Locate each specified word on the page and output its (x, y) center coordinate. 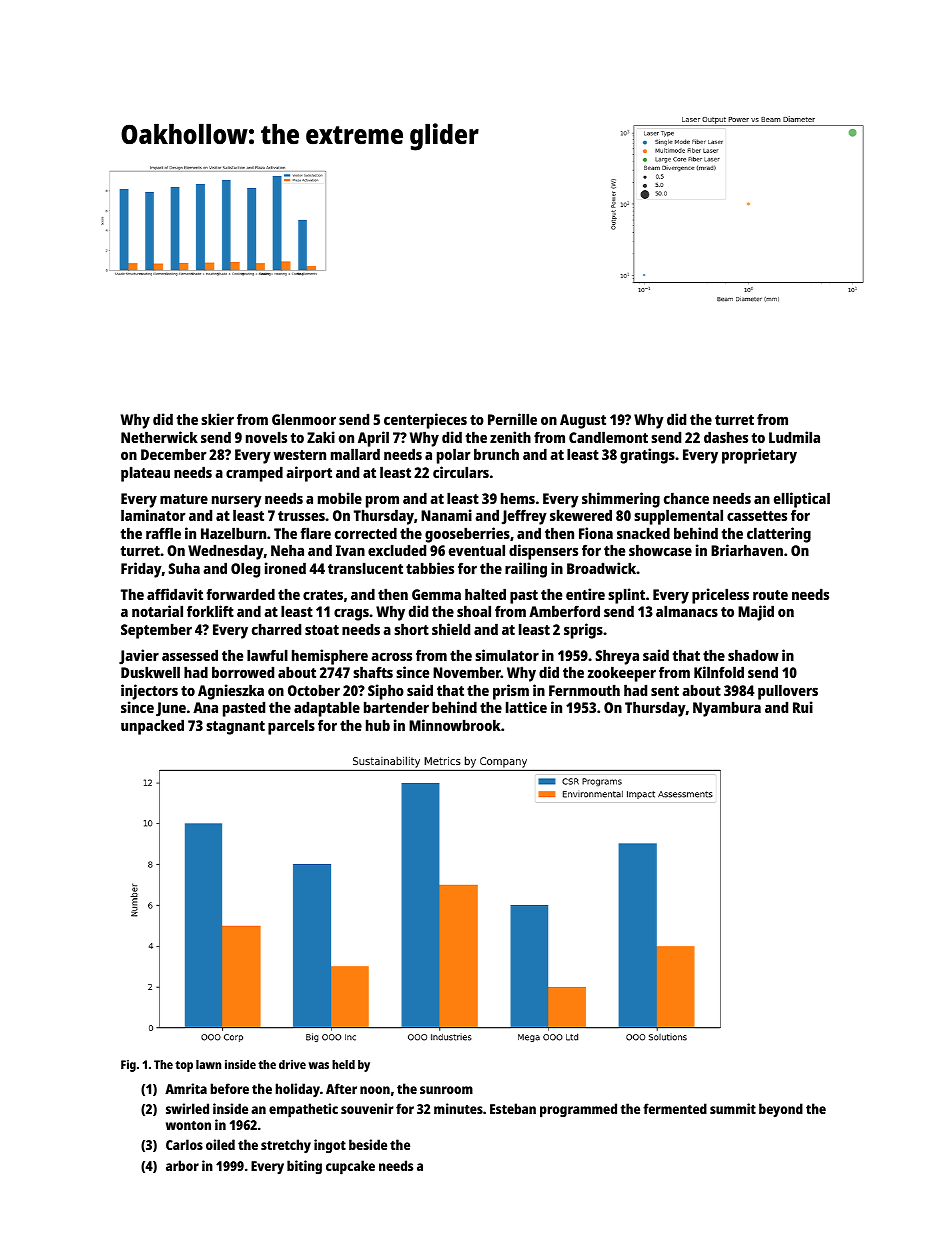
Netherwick (159, 437)
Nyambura (727, 709)
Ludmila (794, 437)
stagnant (235, 728)
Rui (803, 707)
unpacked (152, 727)
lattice (526, 707)
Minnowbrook (455, 725)
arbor (182, 1165)
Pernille (512, 419)
